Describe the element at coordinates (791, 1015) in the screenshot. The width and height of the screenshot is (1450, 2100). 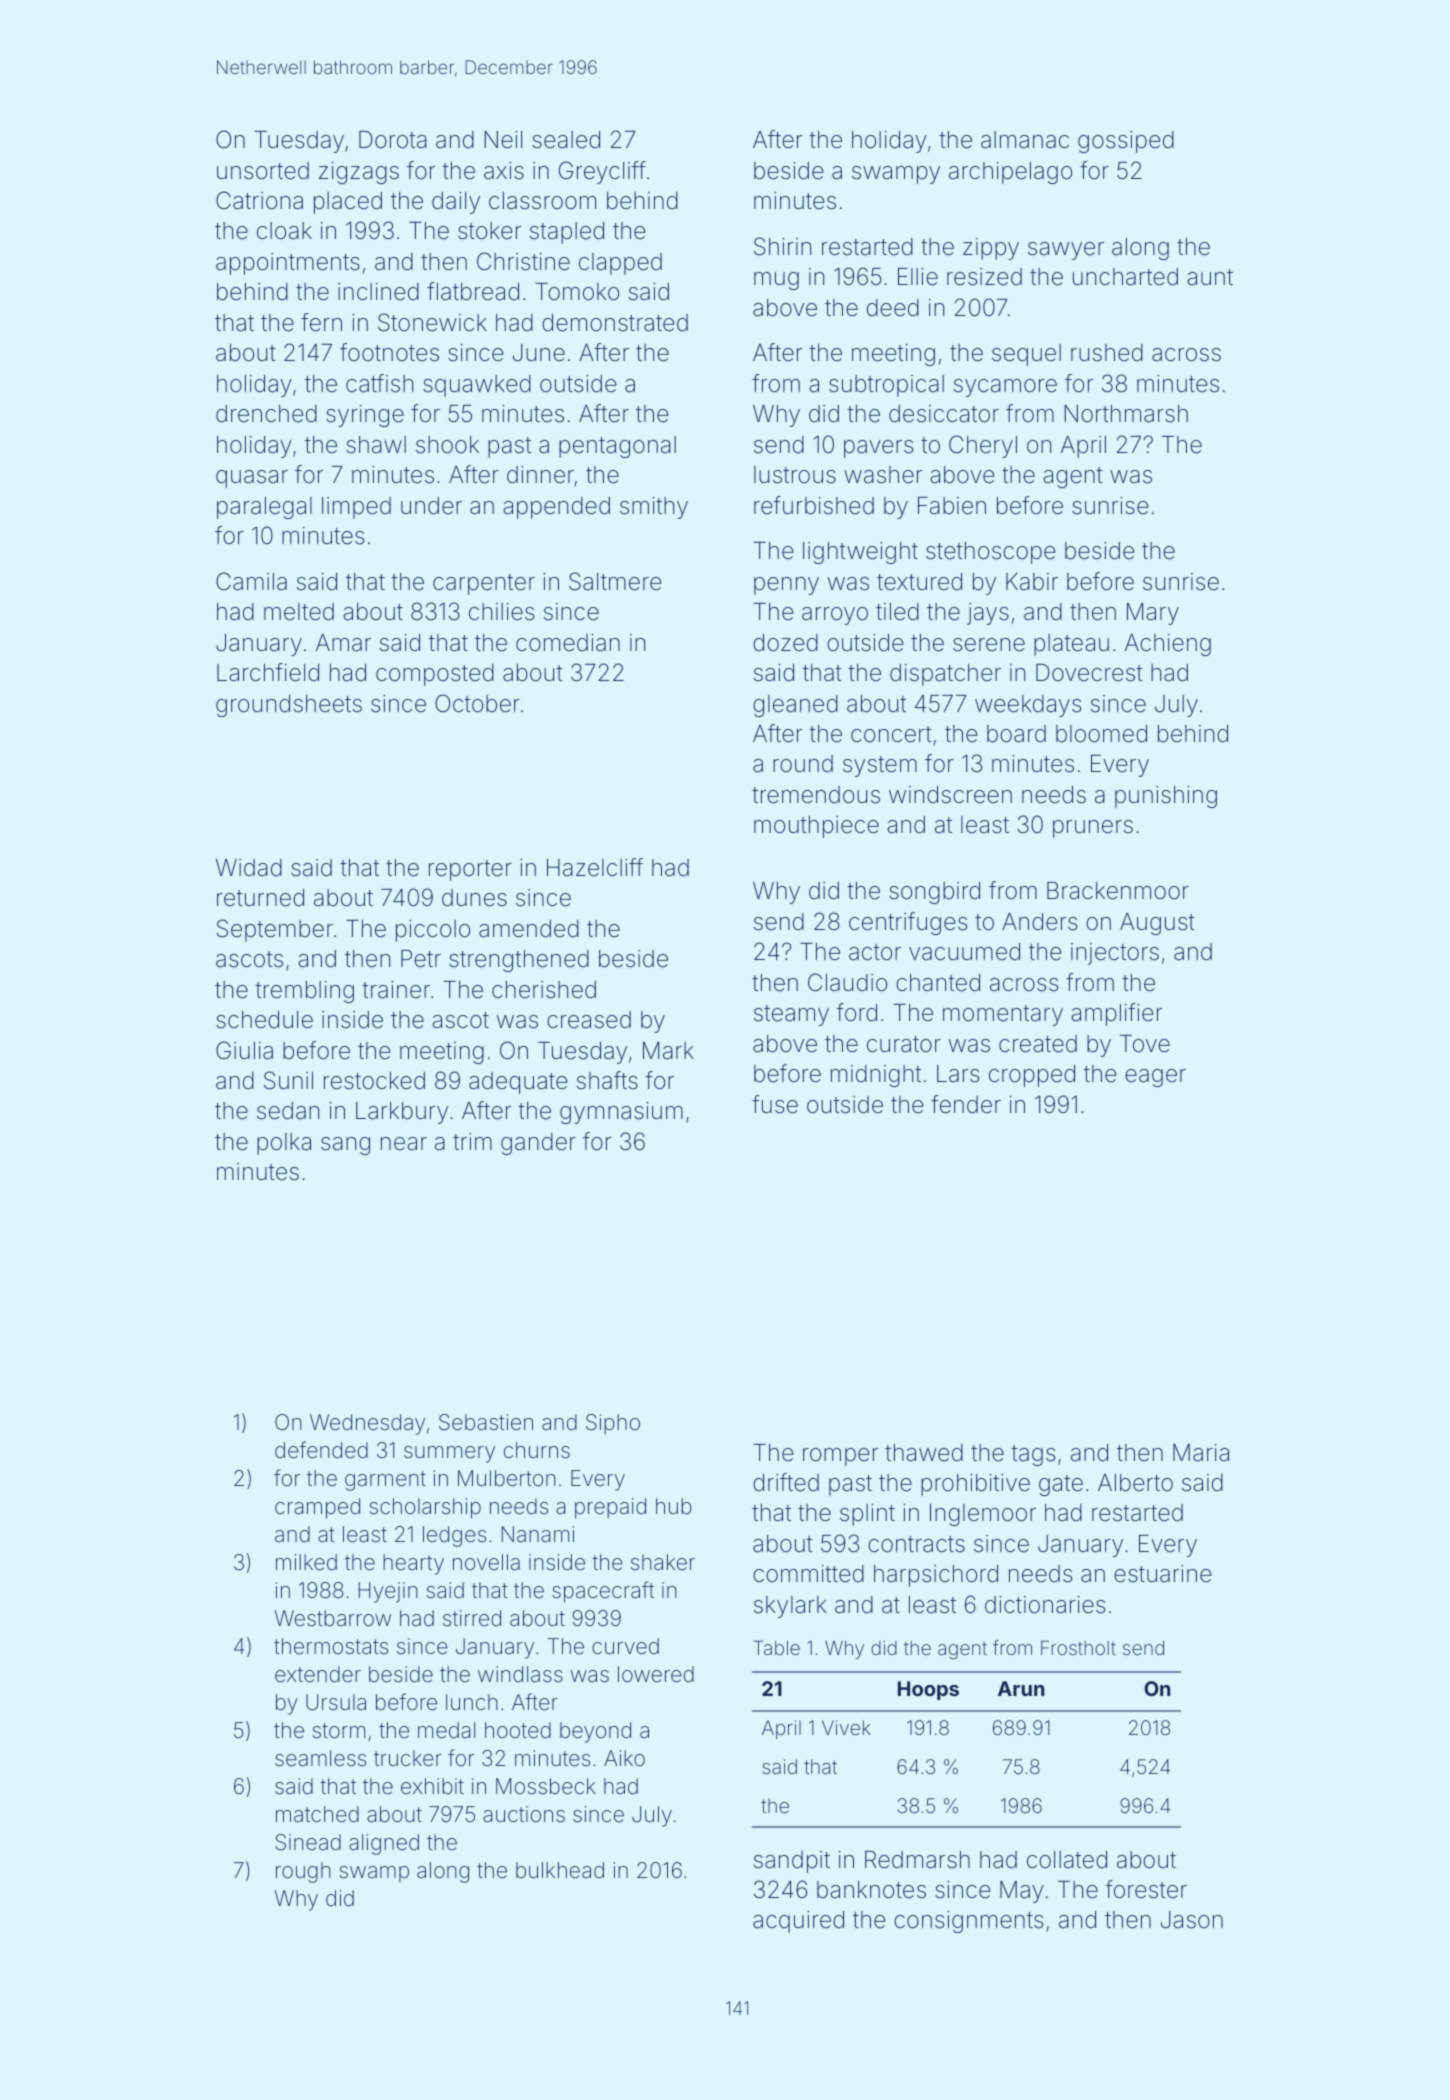
I see `steamy` at that location.
